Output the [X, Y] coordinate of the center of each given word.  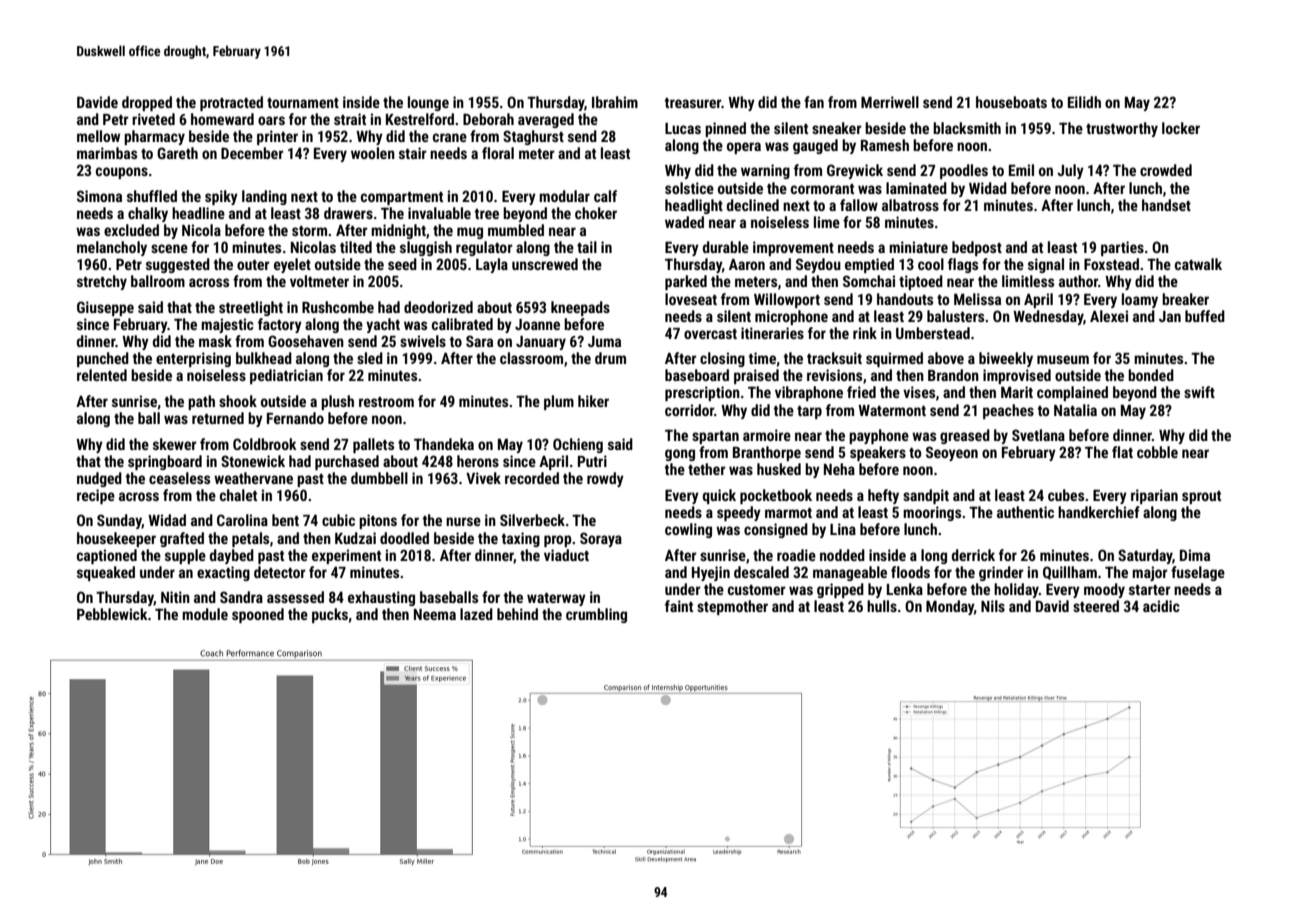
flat [1122, 452]
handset [1166, 205]
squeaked [106, 573]
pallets [373, 445]
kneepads [580, 308]
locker [1181, 128]
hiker [593, 401]
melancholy [112, 248]
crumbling [596, 615]
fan [814, 102]
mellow [98, 136]
